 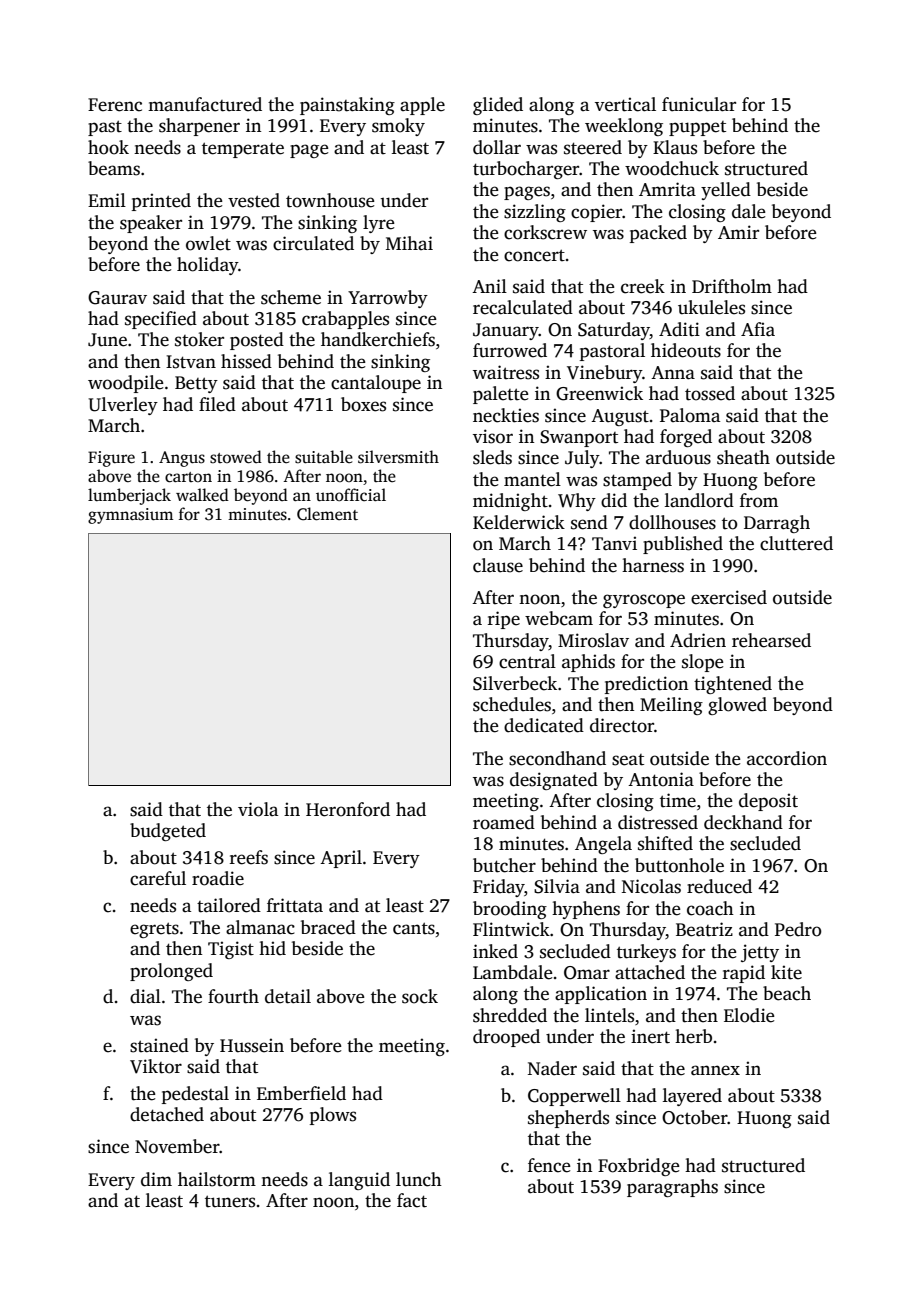 What do you see at coordinates (195, 1095) in the page?
I see `pedestal` at bounding box center [195, 1095].
